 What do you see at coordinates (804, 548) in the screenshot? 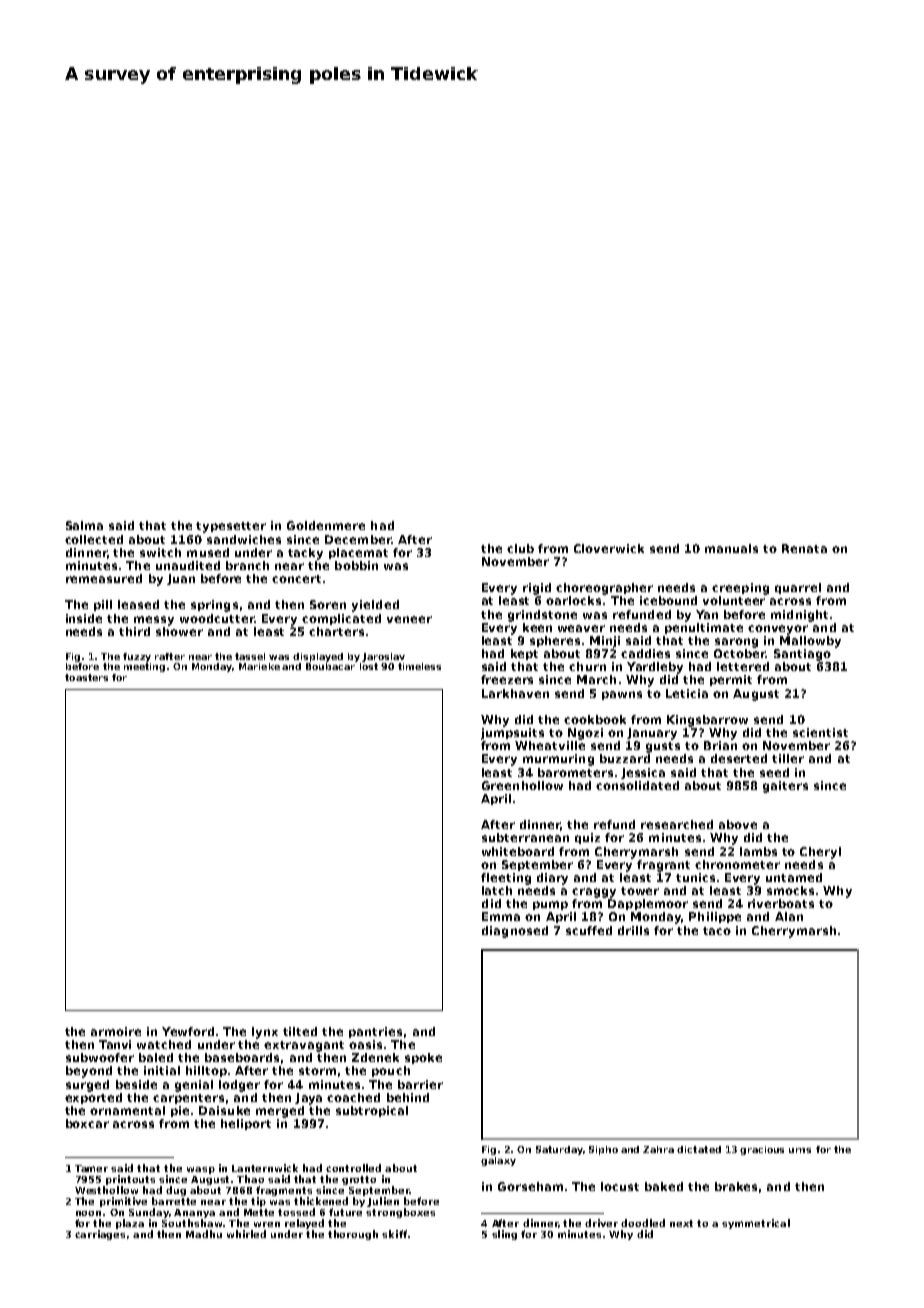
I see `Renata` at bounding box center [804, 548].
